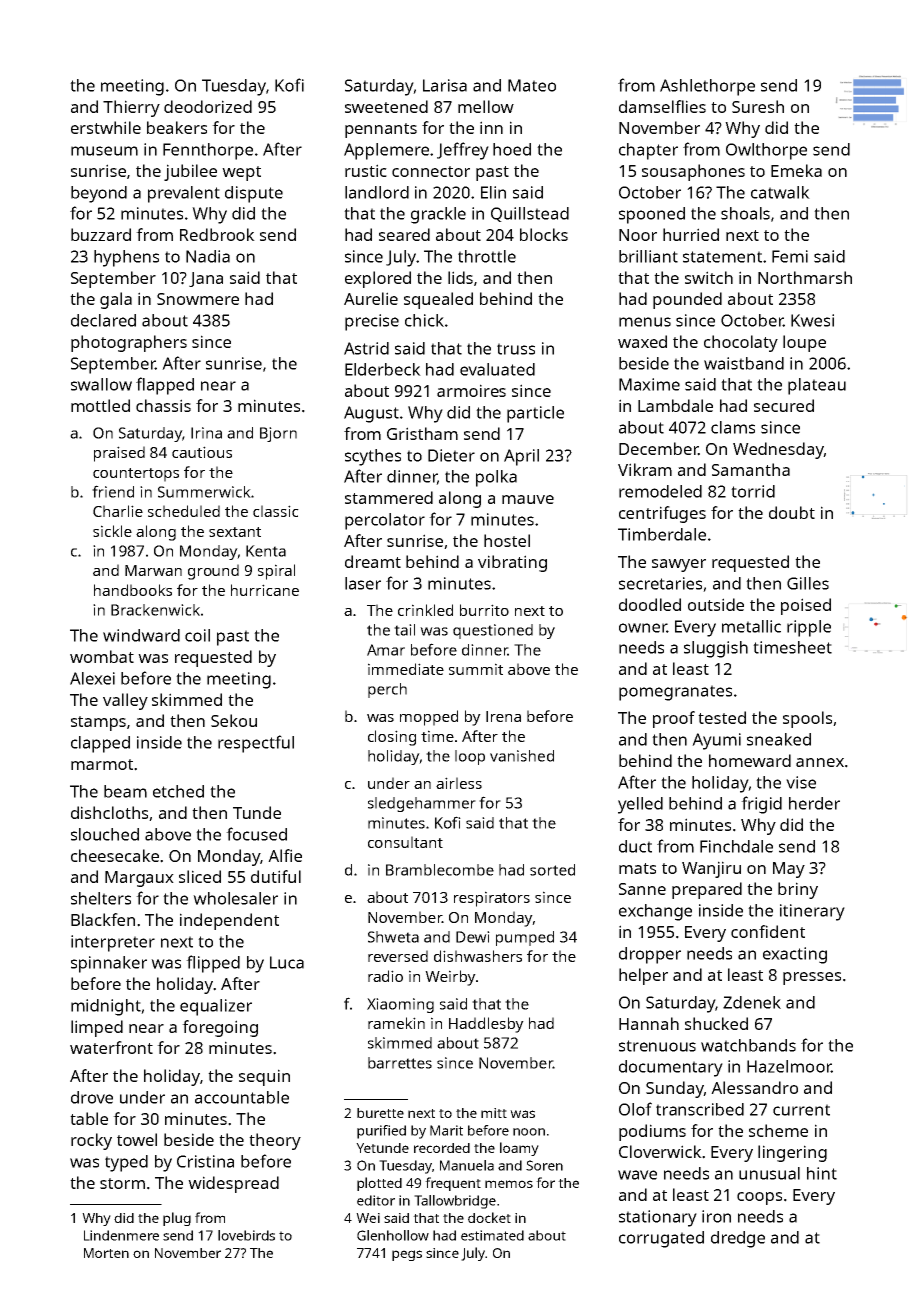  What do you see at coordinates (552, 870) in the image?
I see `sorted` at bounding box center [552, 870].
